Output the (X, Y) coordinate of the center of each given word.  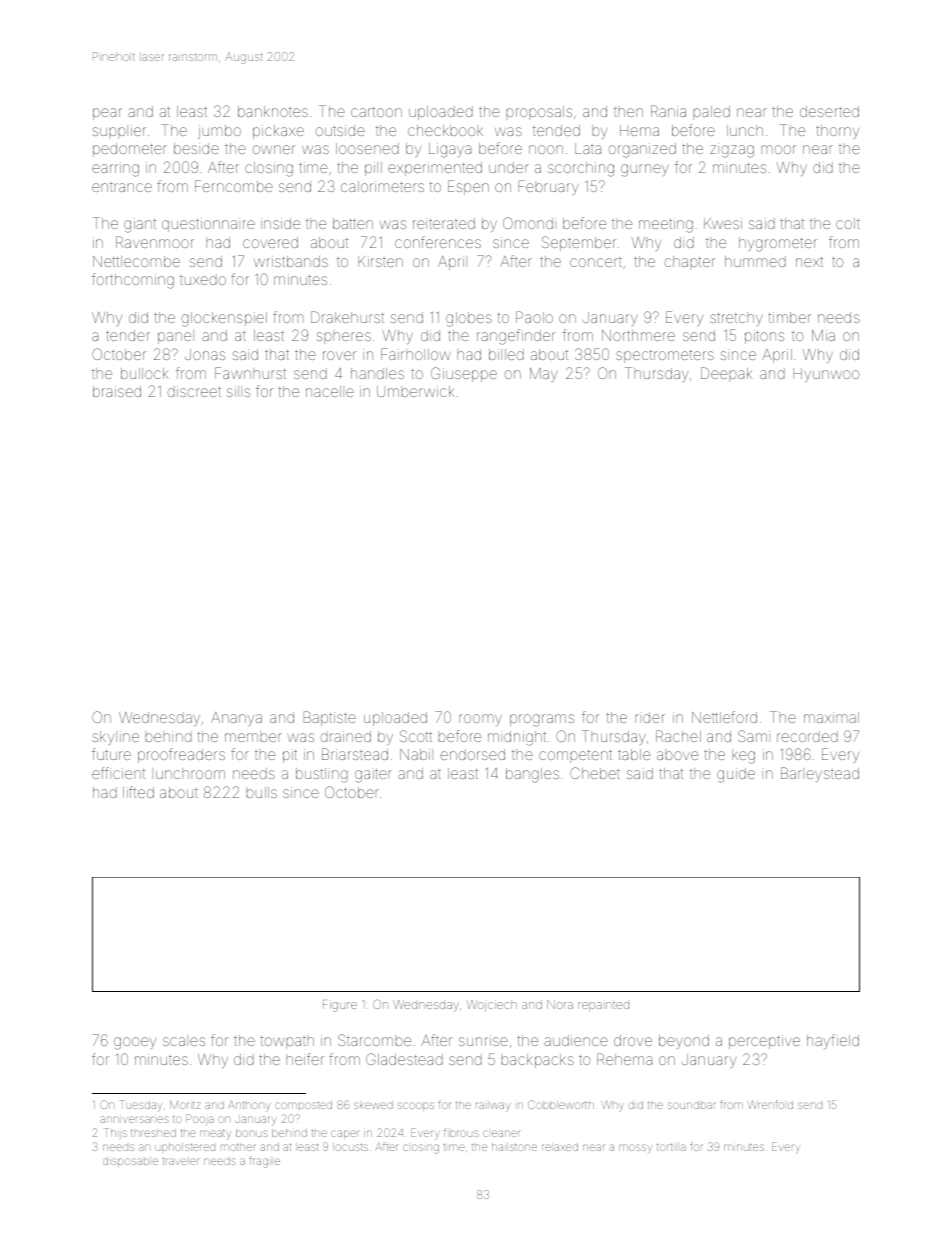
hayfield (833, 1041)
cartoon (376, 112)
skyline (115, 738)
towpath (287, 1042)
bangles (532, 775)
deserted (829, 111)
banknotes (273, 111)
